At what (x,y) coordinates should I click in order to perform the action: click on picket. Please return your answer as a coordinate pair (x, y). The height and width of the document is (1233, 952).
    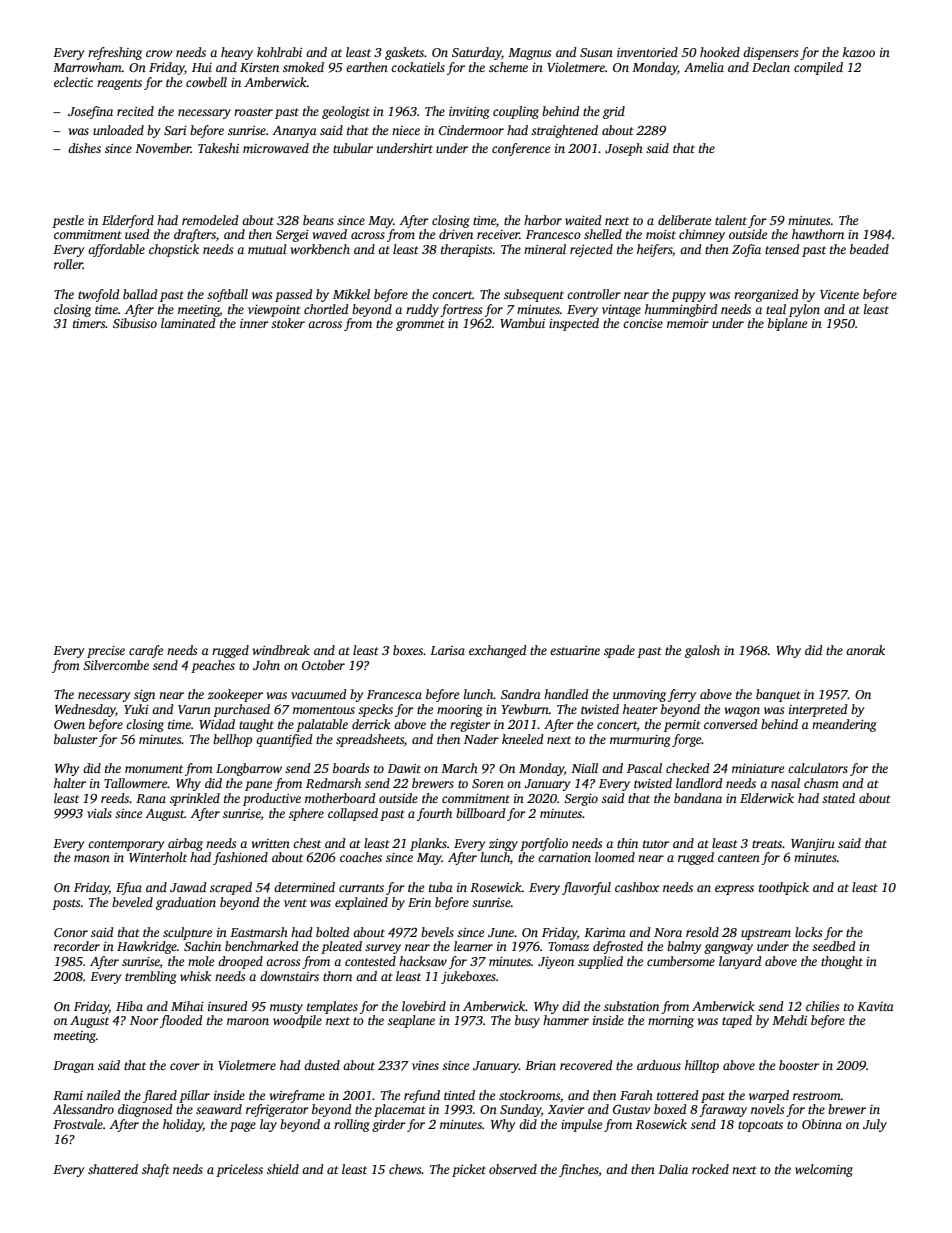
    Looking at the image, I should click on (469, 1170).
